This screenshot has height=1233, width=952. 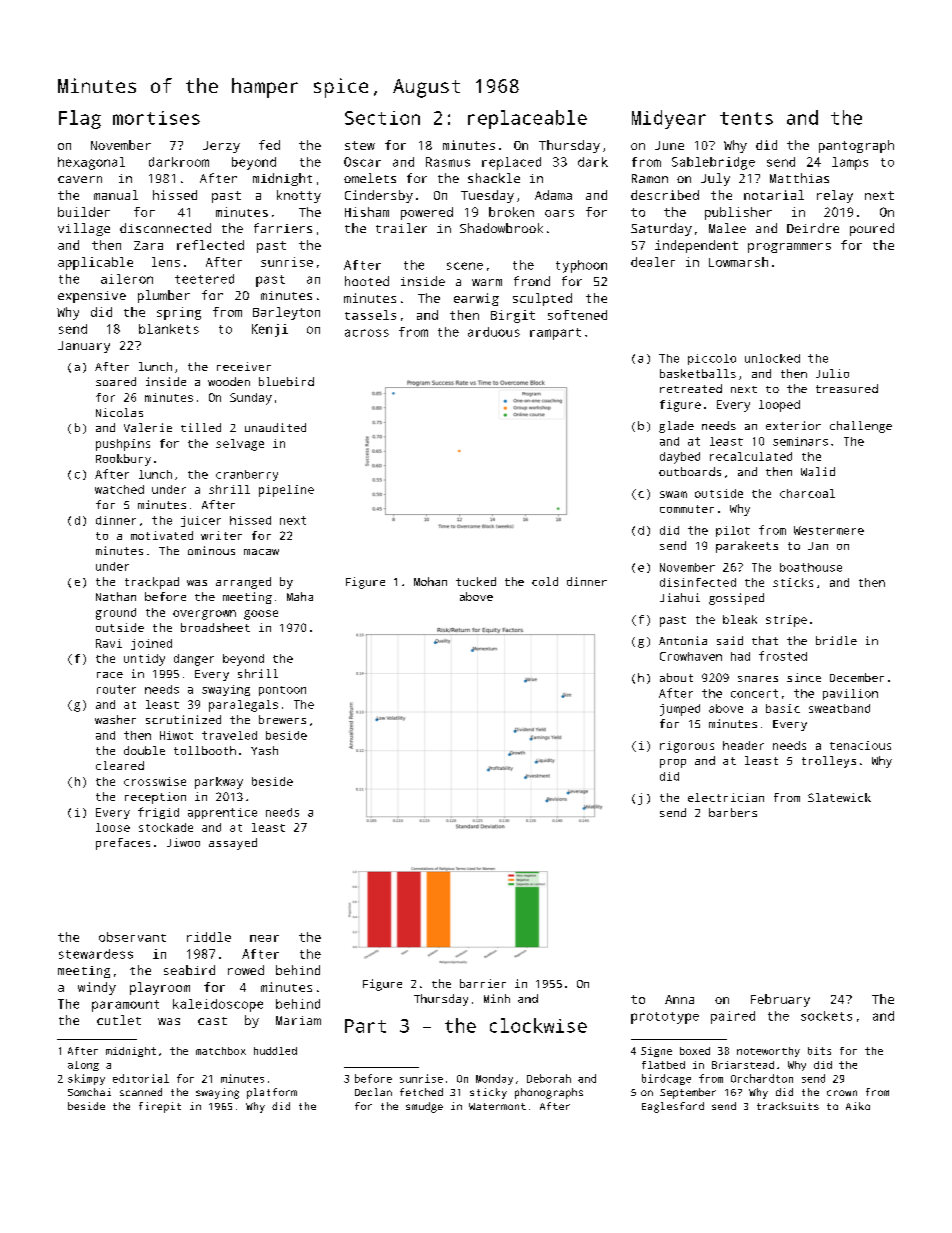 I want to click on gossiped, so click(x=736, y=599).
